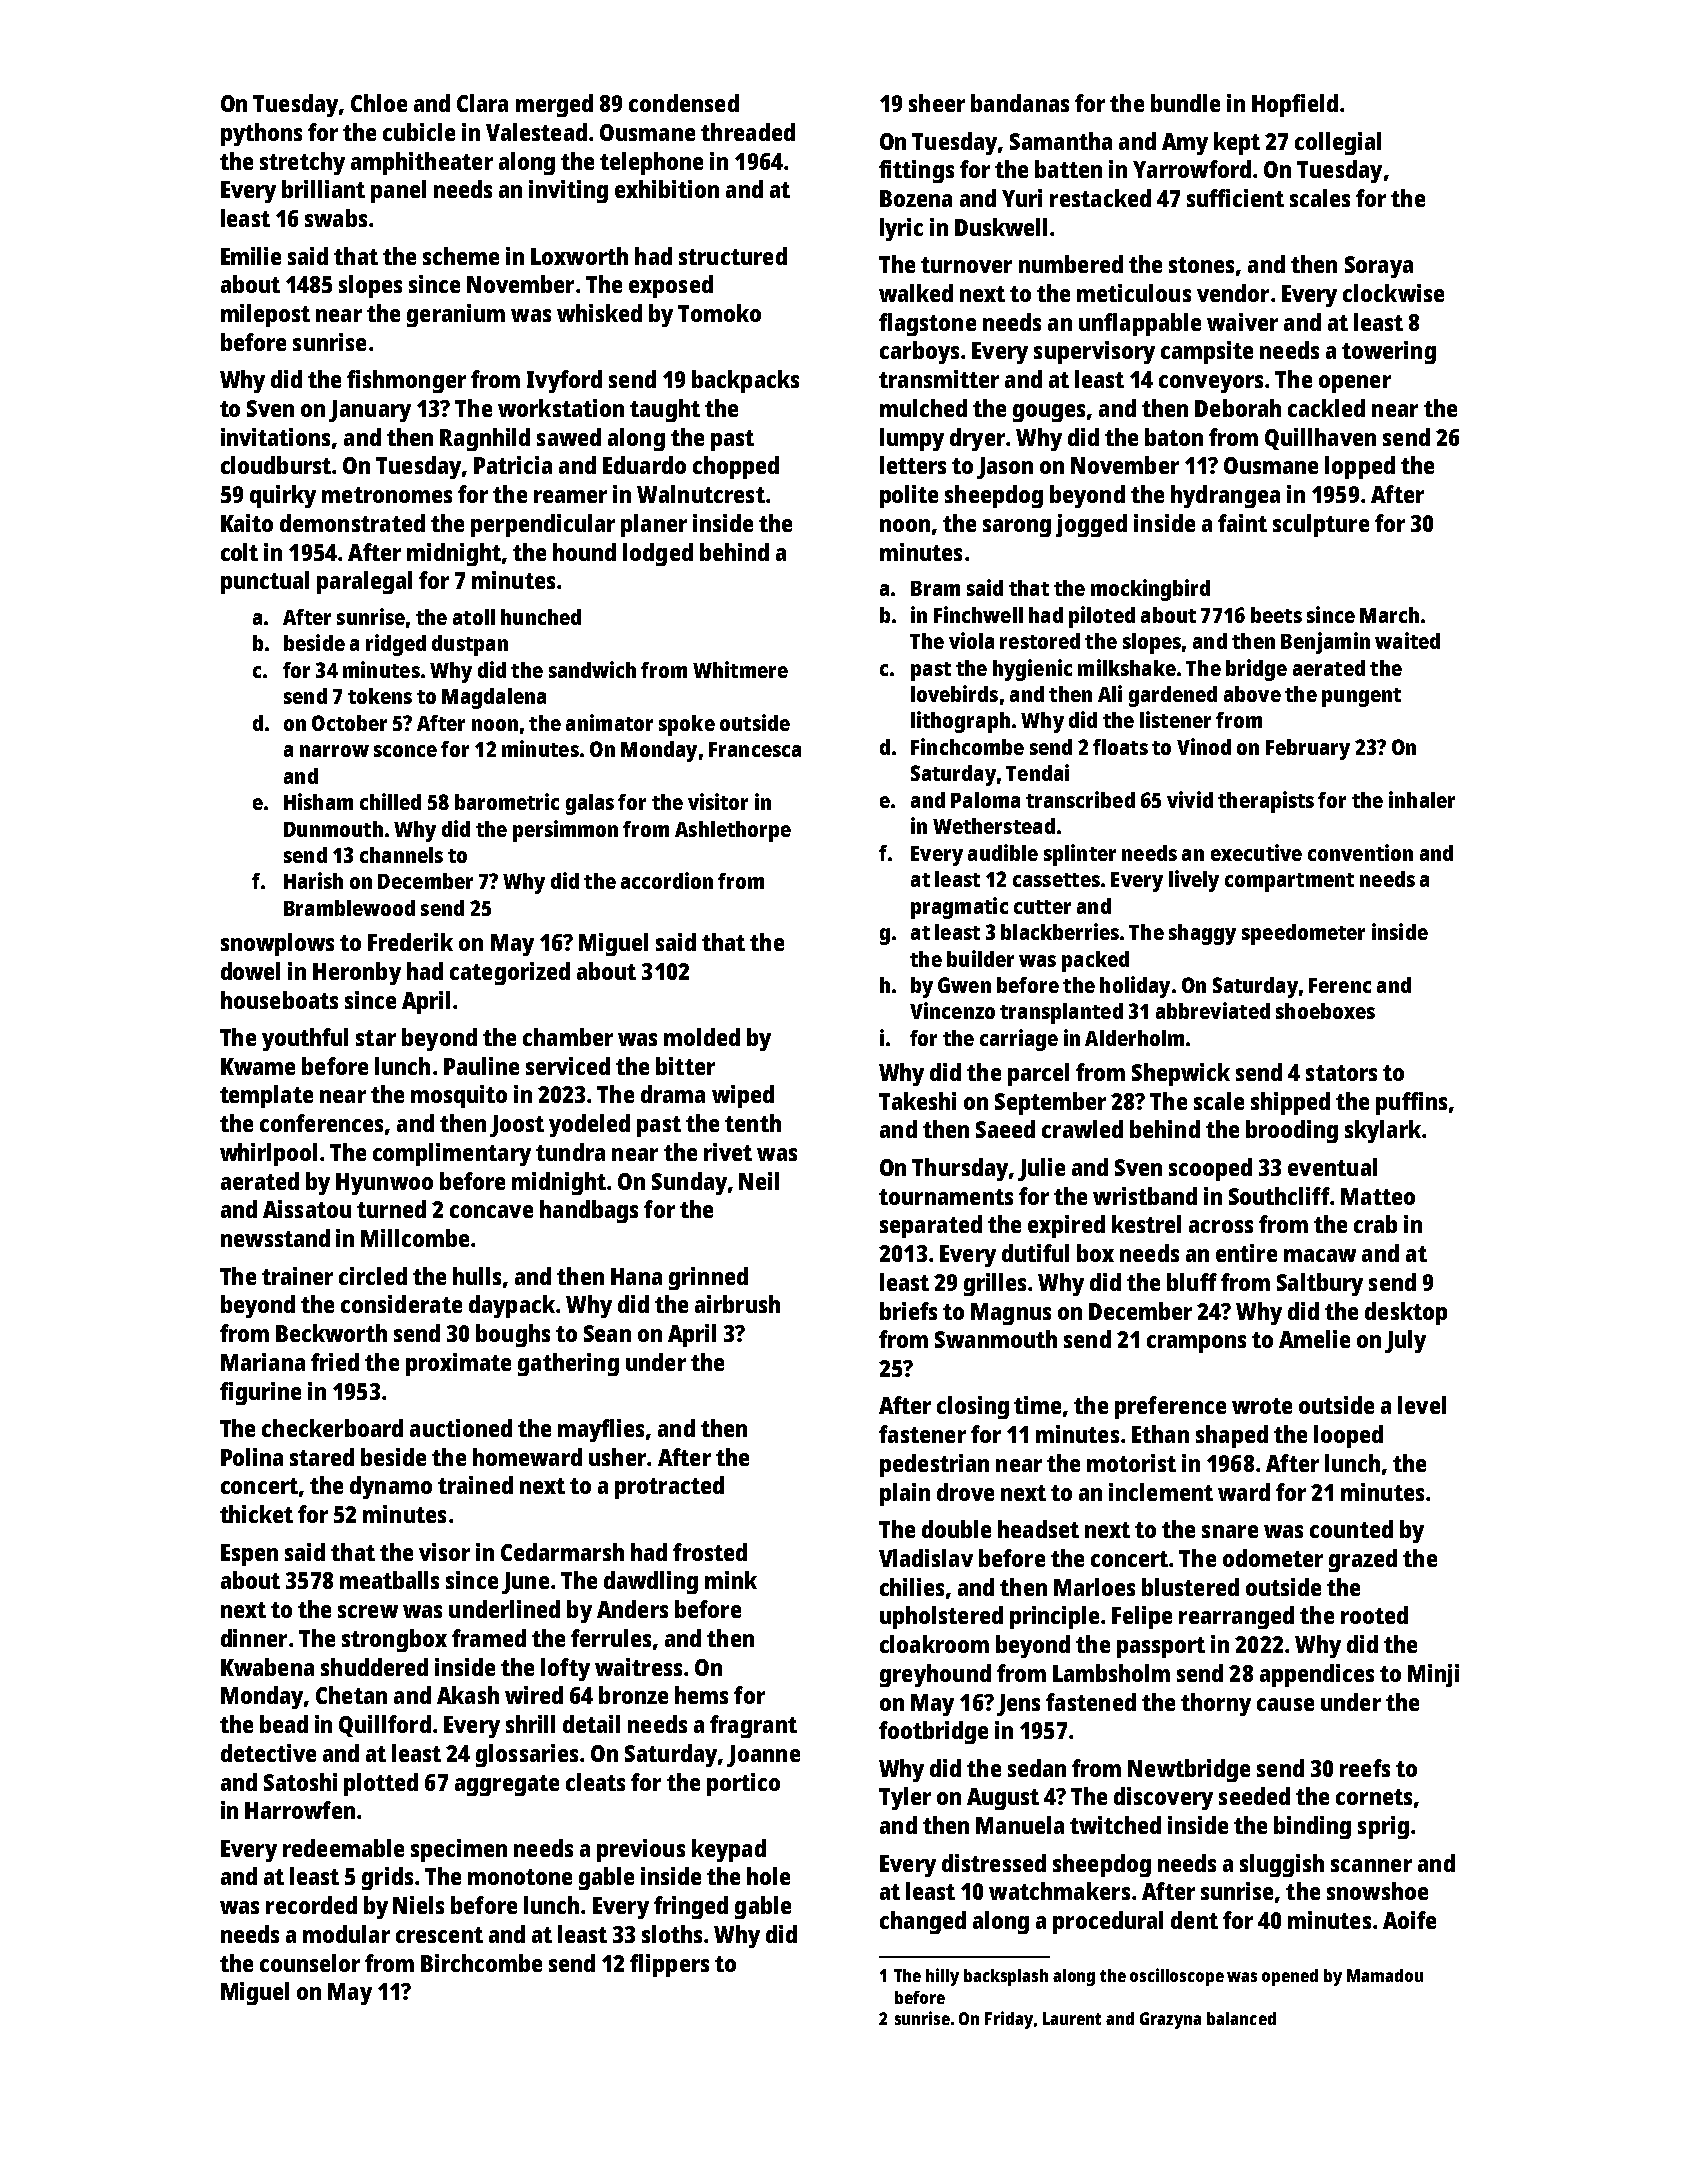 The height and width of the document is (2178, 1683). I want to click on Jason, so click(1005, 468).
